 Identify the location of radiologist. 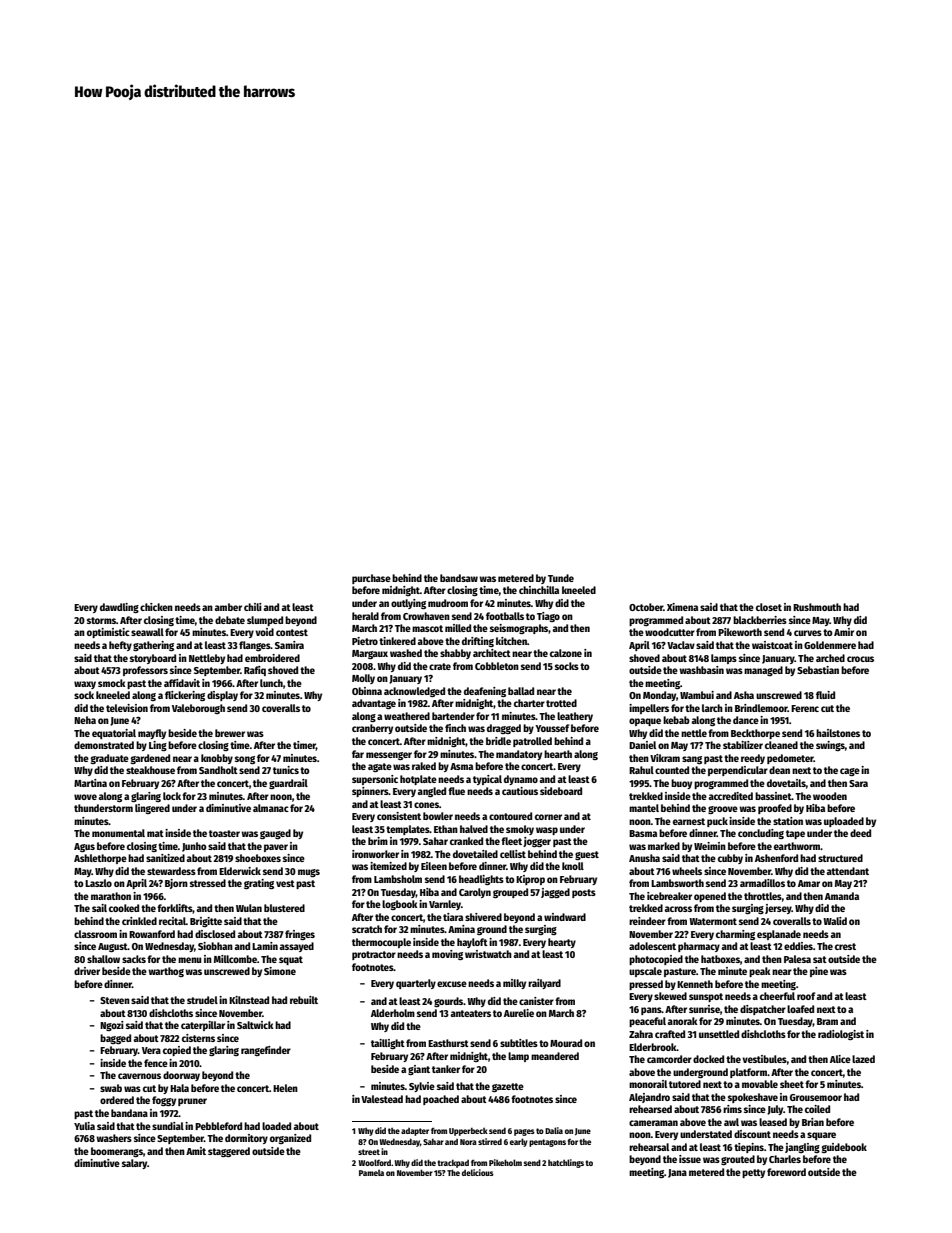
(841, 1035).
